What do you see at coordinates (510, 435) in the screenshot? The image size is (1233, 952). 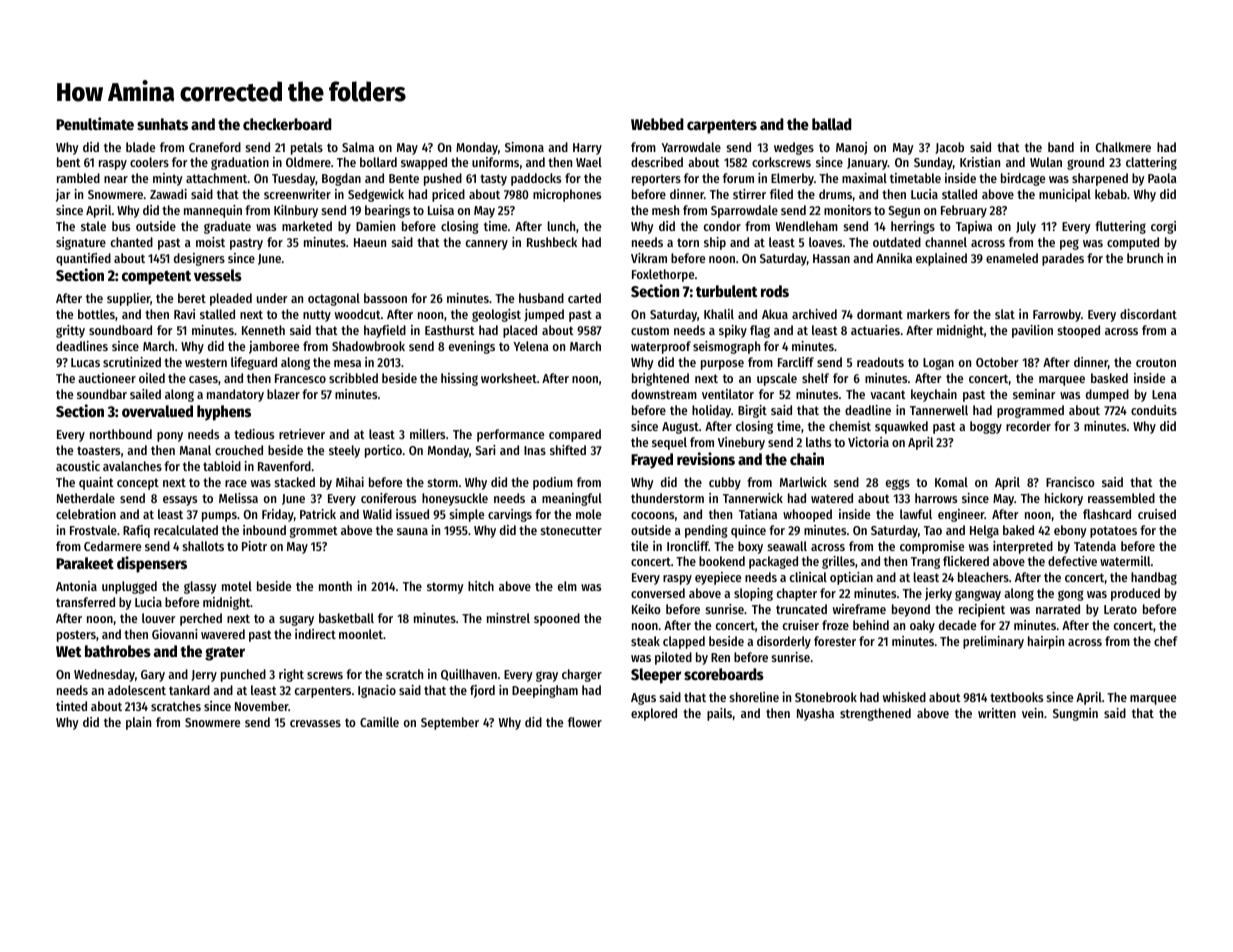 I see `performance` at bounding box center [510, 435].
